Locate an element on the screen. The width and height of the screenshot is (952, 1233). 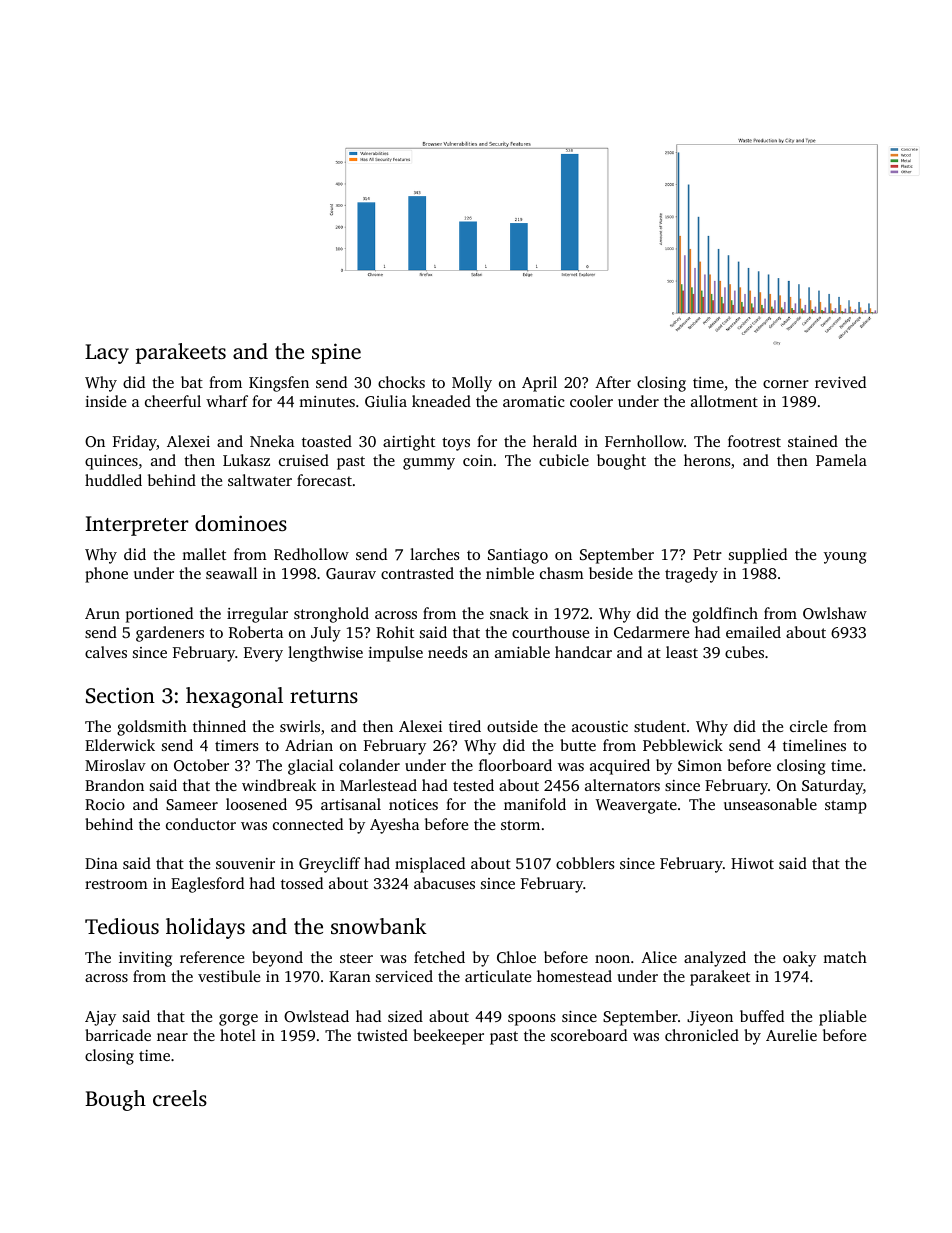
coin is located at coordinates (478, 460).
